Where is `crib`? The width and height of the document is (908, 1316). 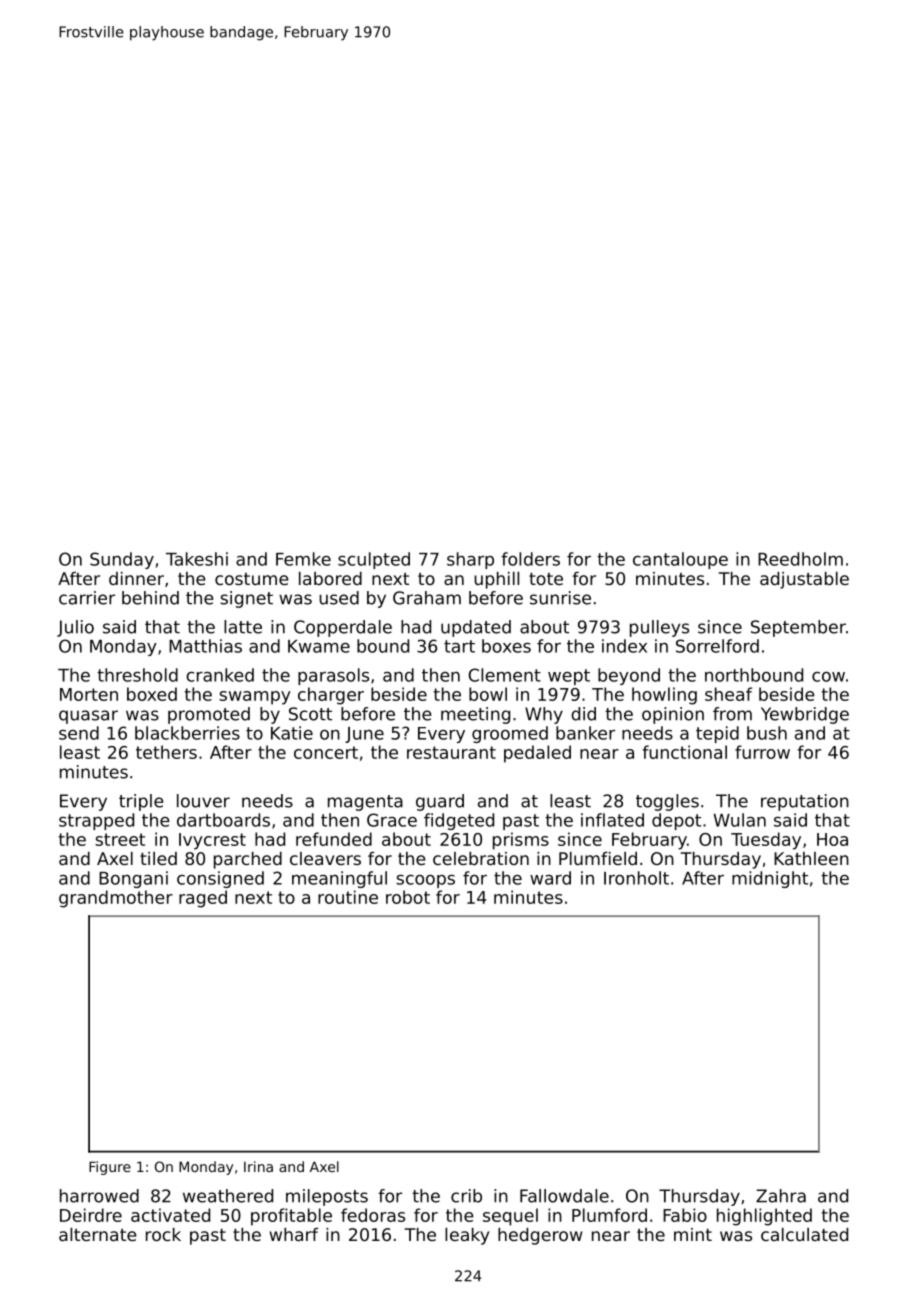
crib is located at coordinates (466, 1196).
